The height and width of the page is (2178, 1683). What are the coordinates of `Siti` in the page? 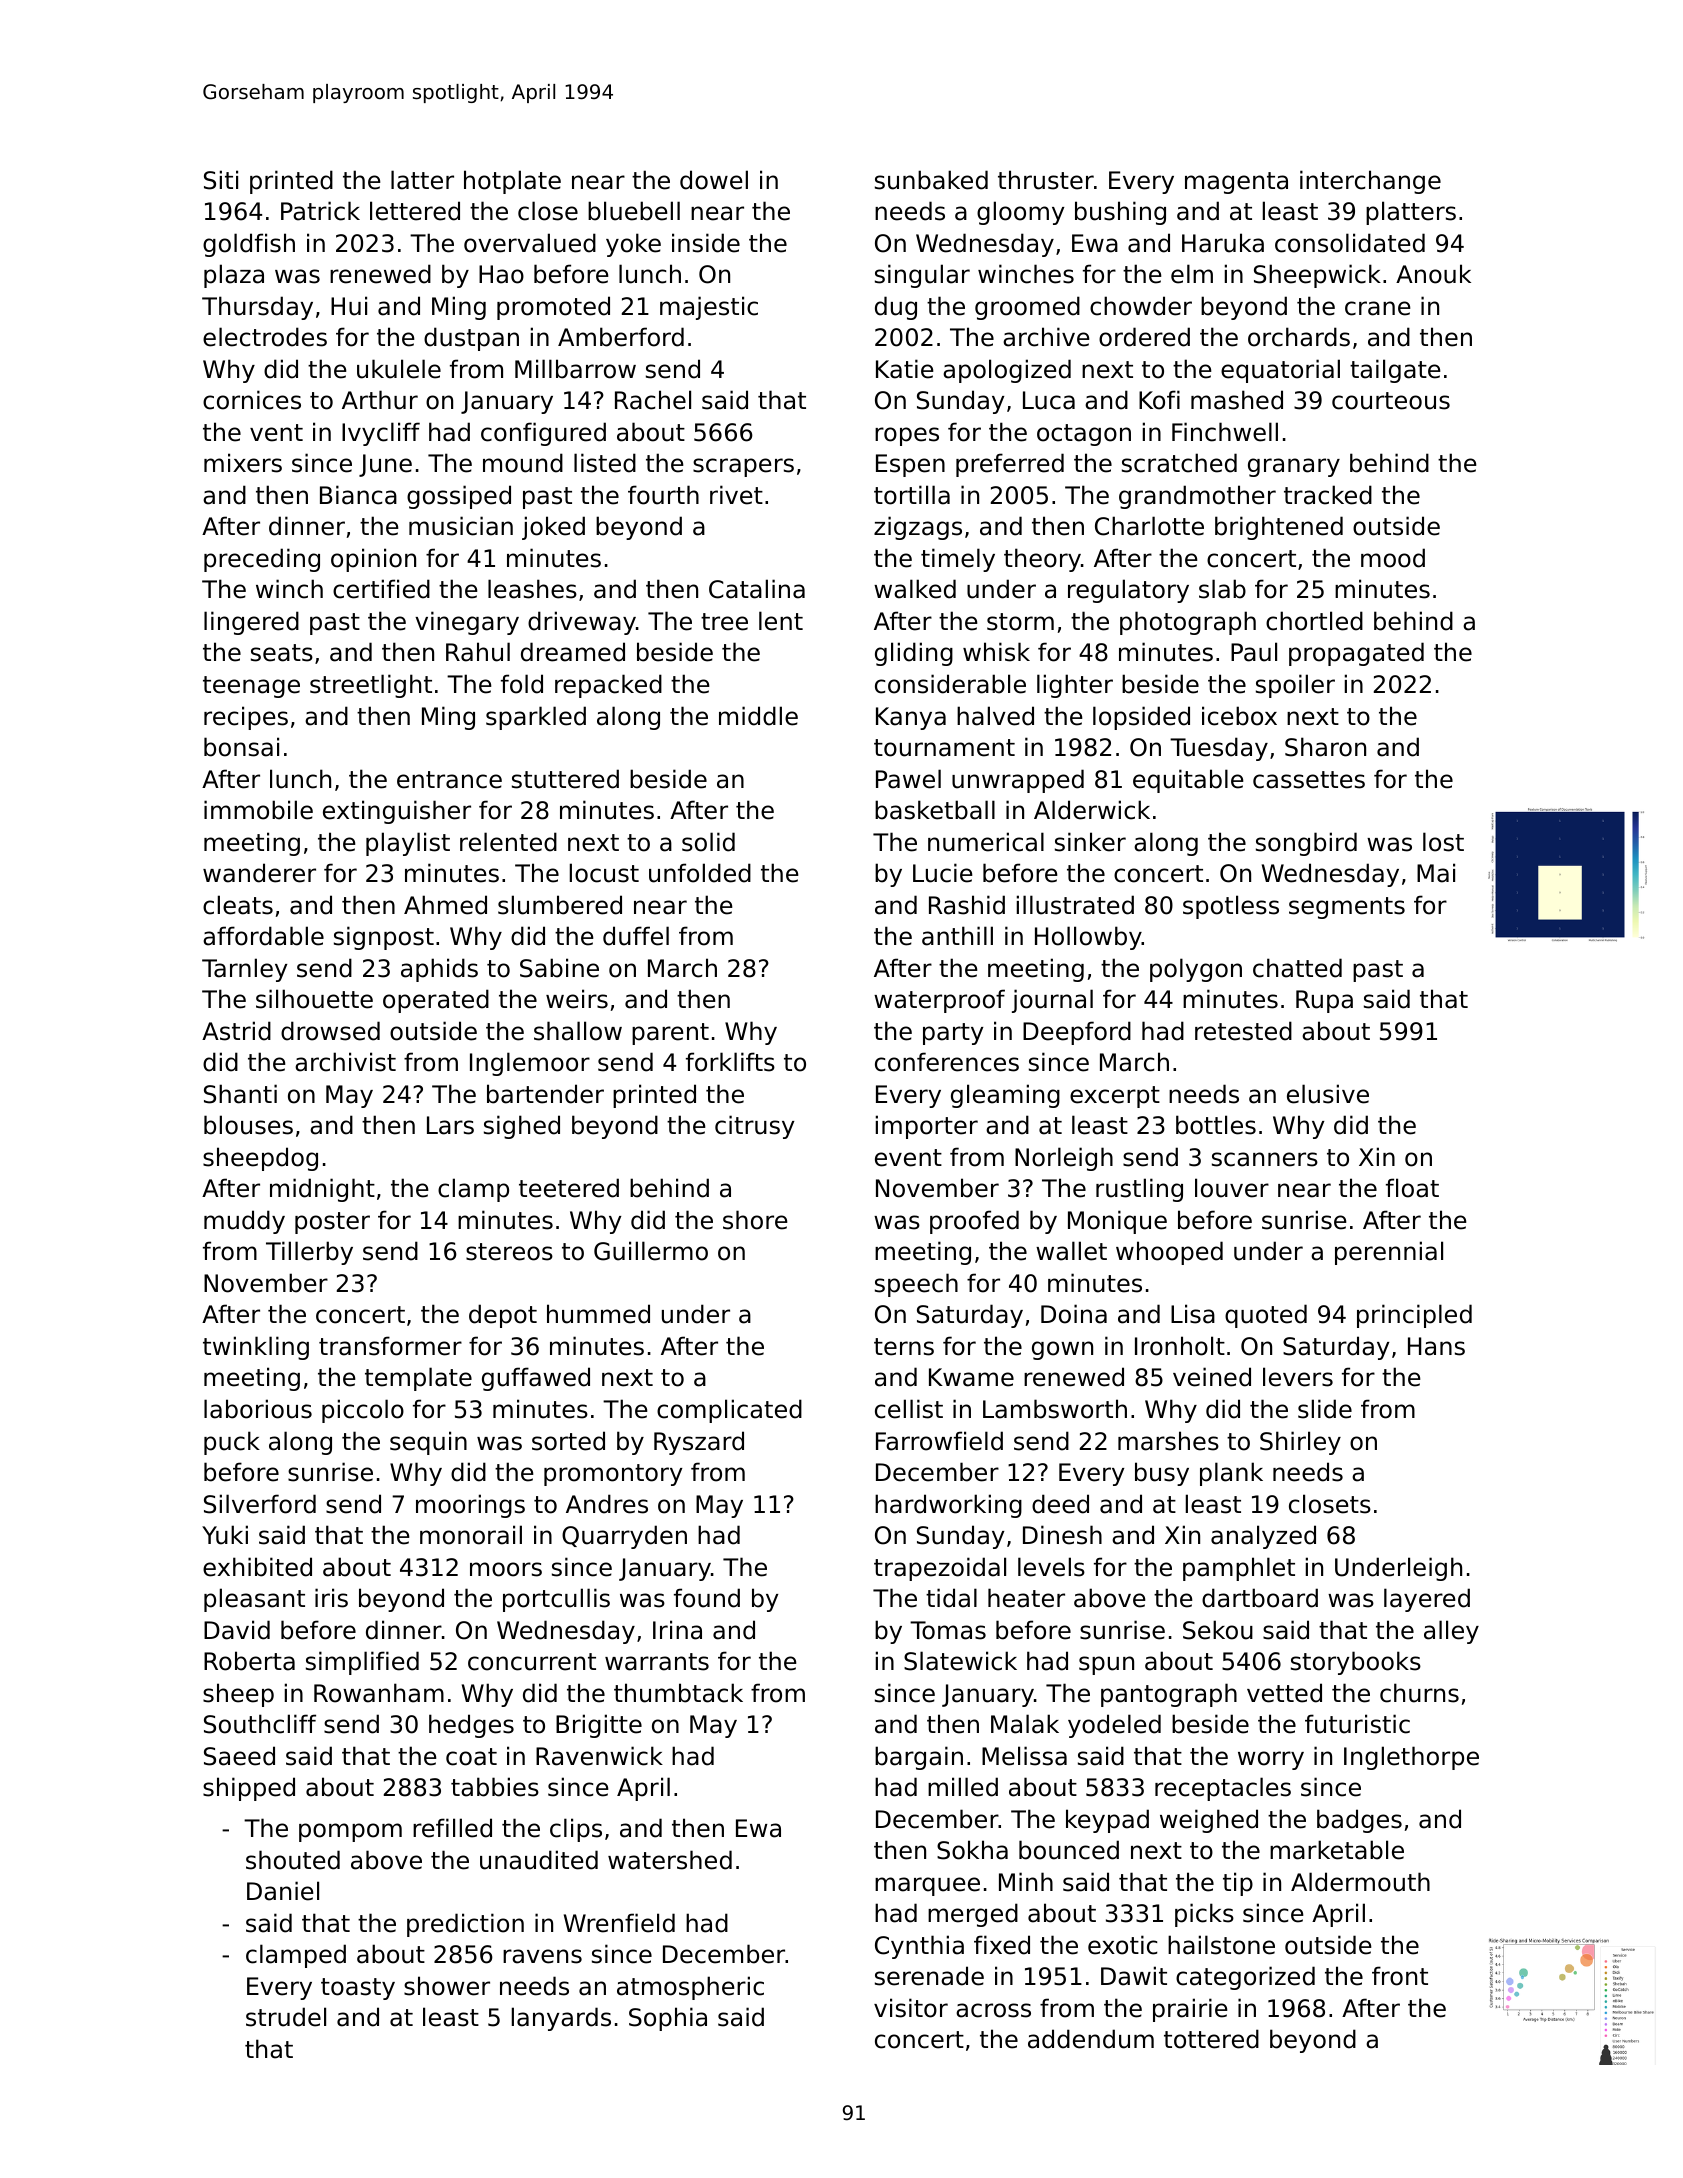 It's located at (221, 180).
